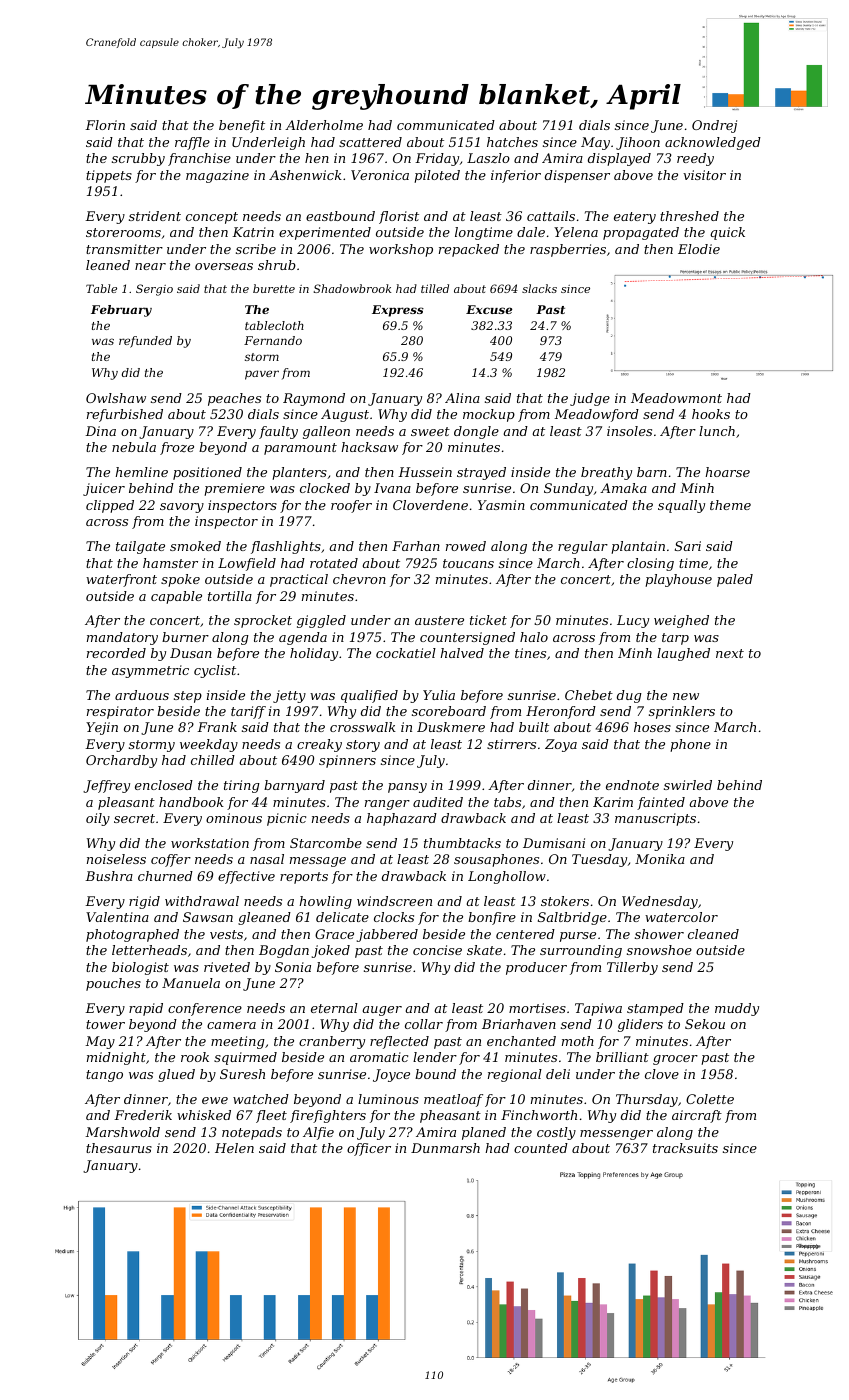 The width and height of the screenshot is (849, 1400). I want to click on muddy, so click(737, 1009).
